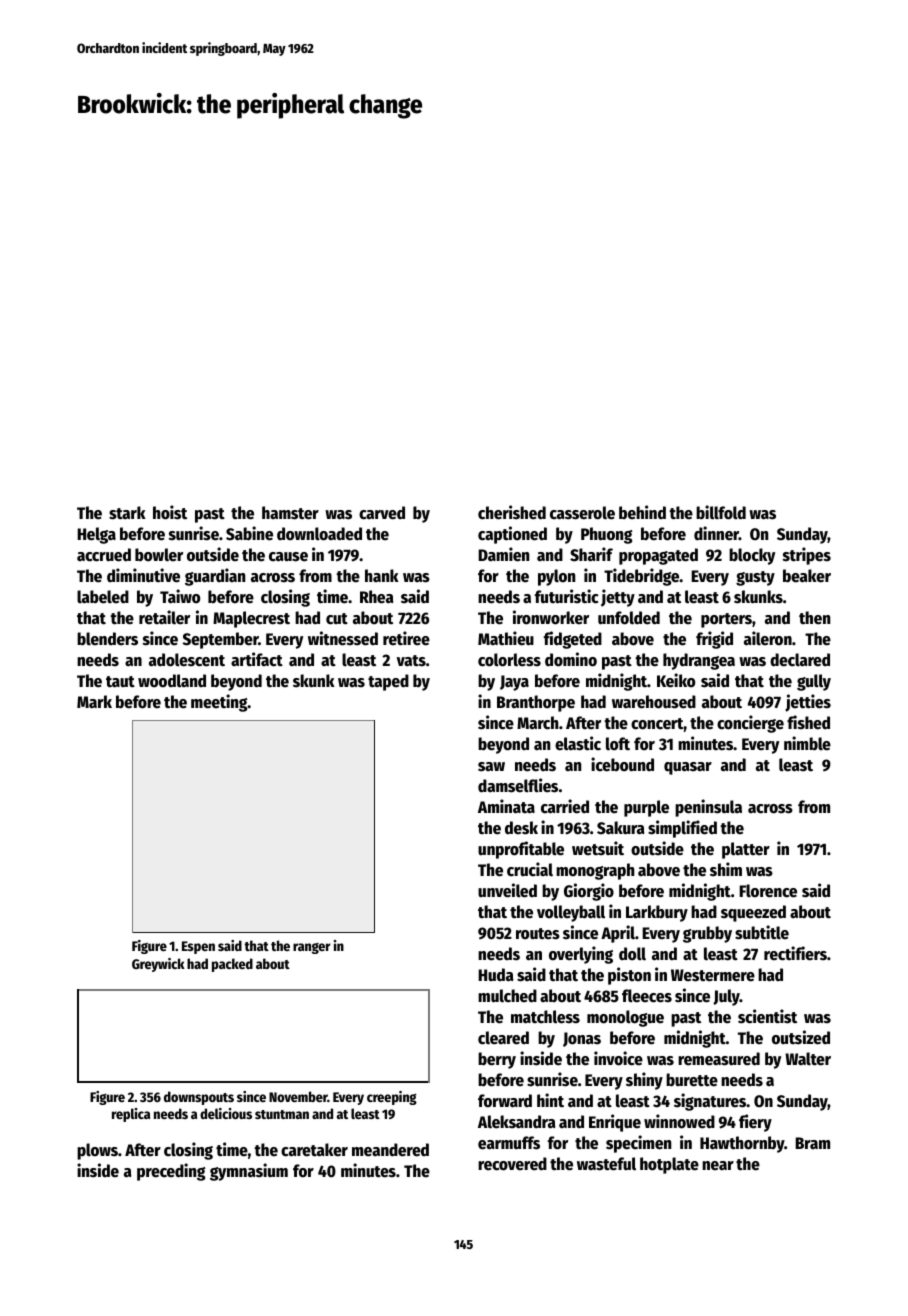 The height and width of the document is (1316, 908). What do you see at coordinates (249, 1172) in the document?
I see `gymnasium` at bounding box center [249, 1172].
